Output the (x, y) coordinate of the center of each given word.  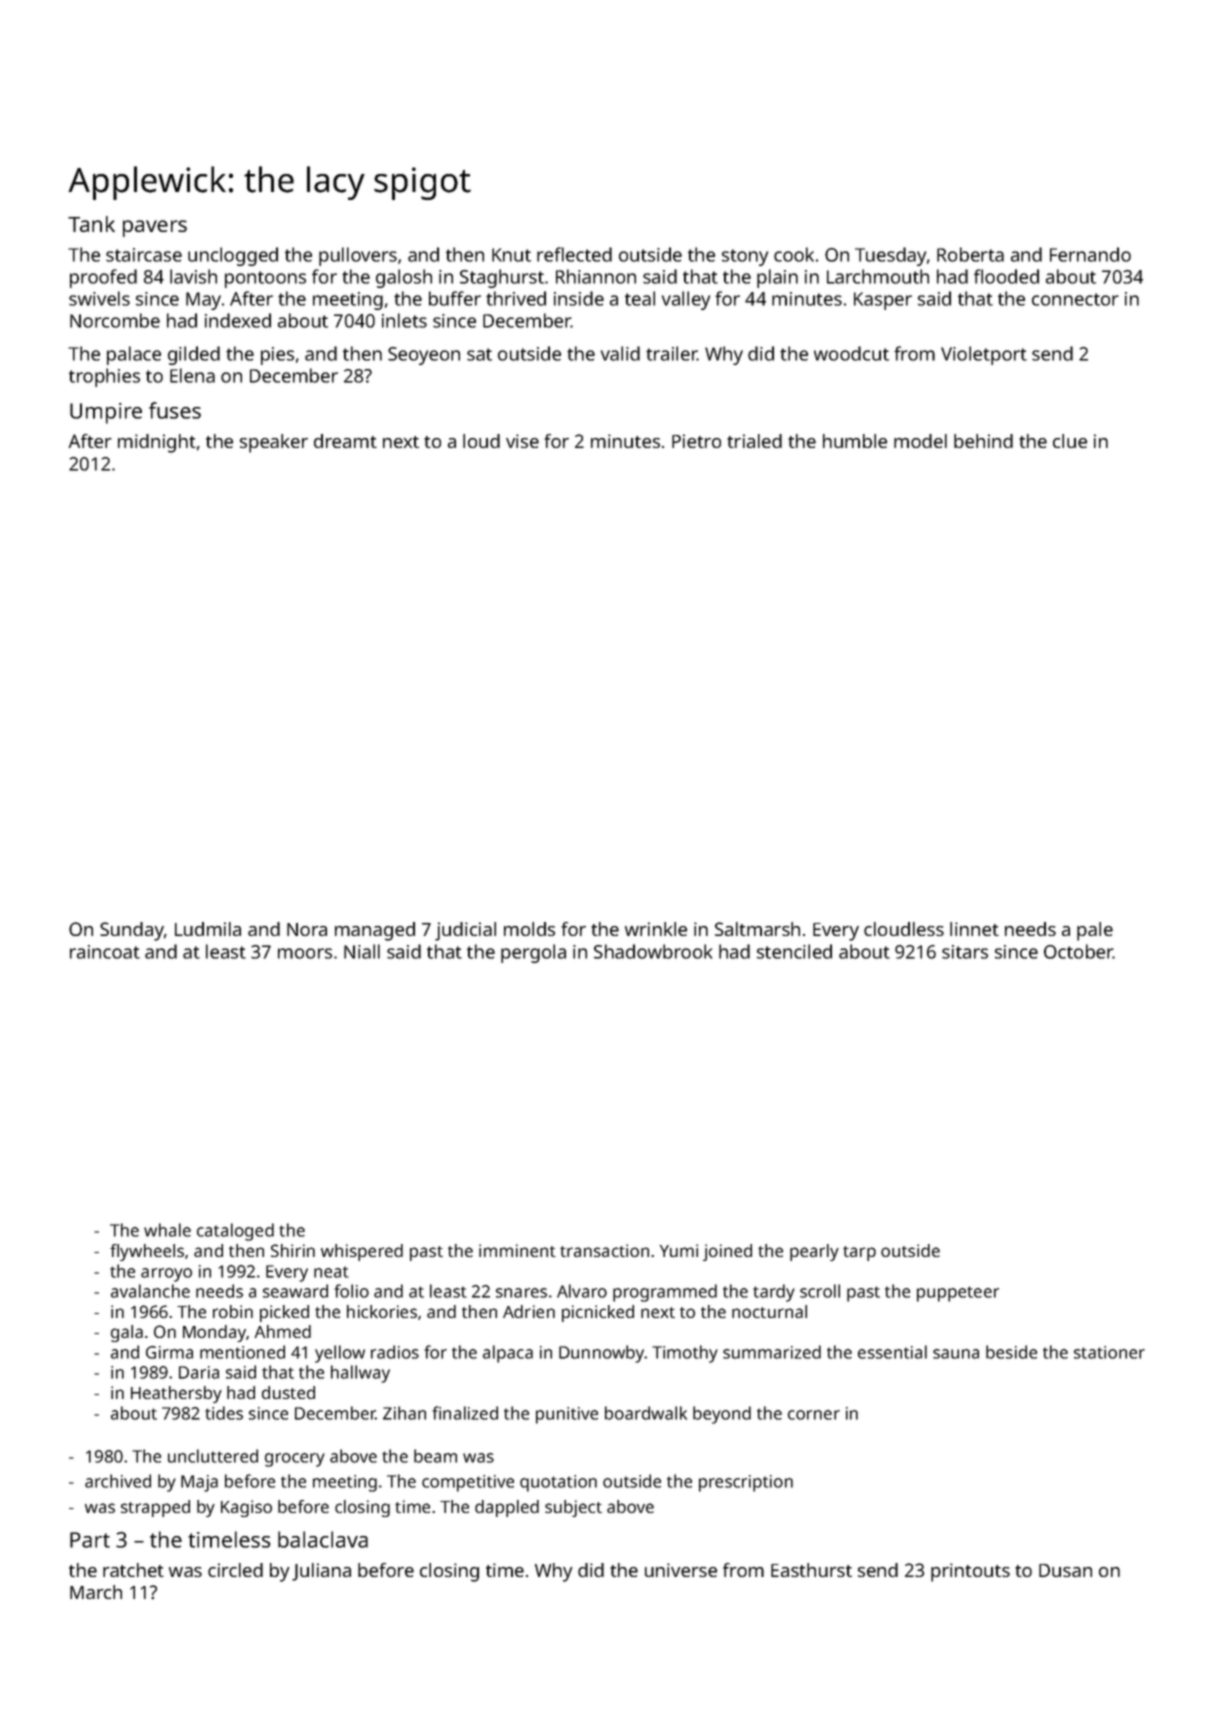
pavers (155, 228)
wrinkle (656, 929)
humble (855, 441)
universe (681, 1570)
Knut (511, 255)
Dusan (1065, 1570)
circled (235, 1570)
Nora (307, 929)
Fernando (1090, 254)
